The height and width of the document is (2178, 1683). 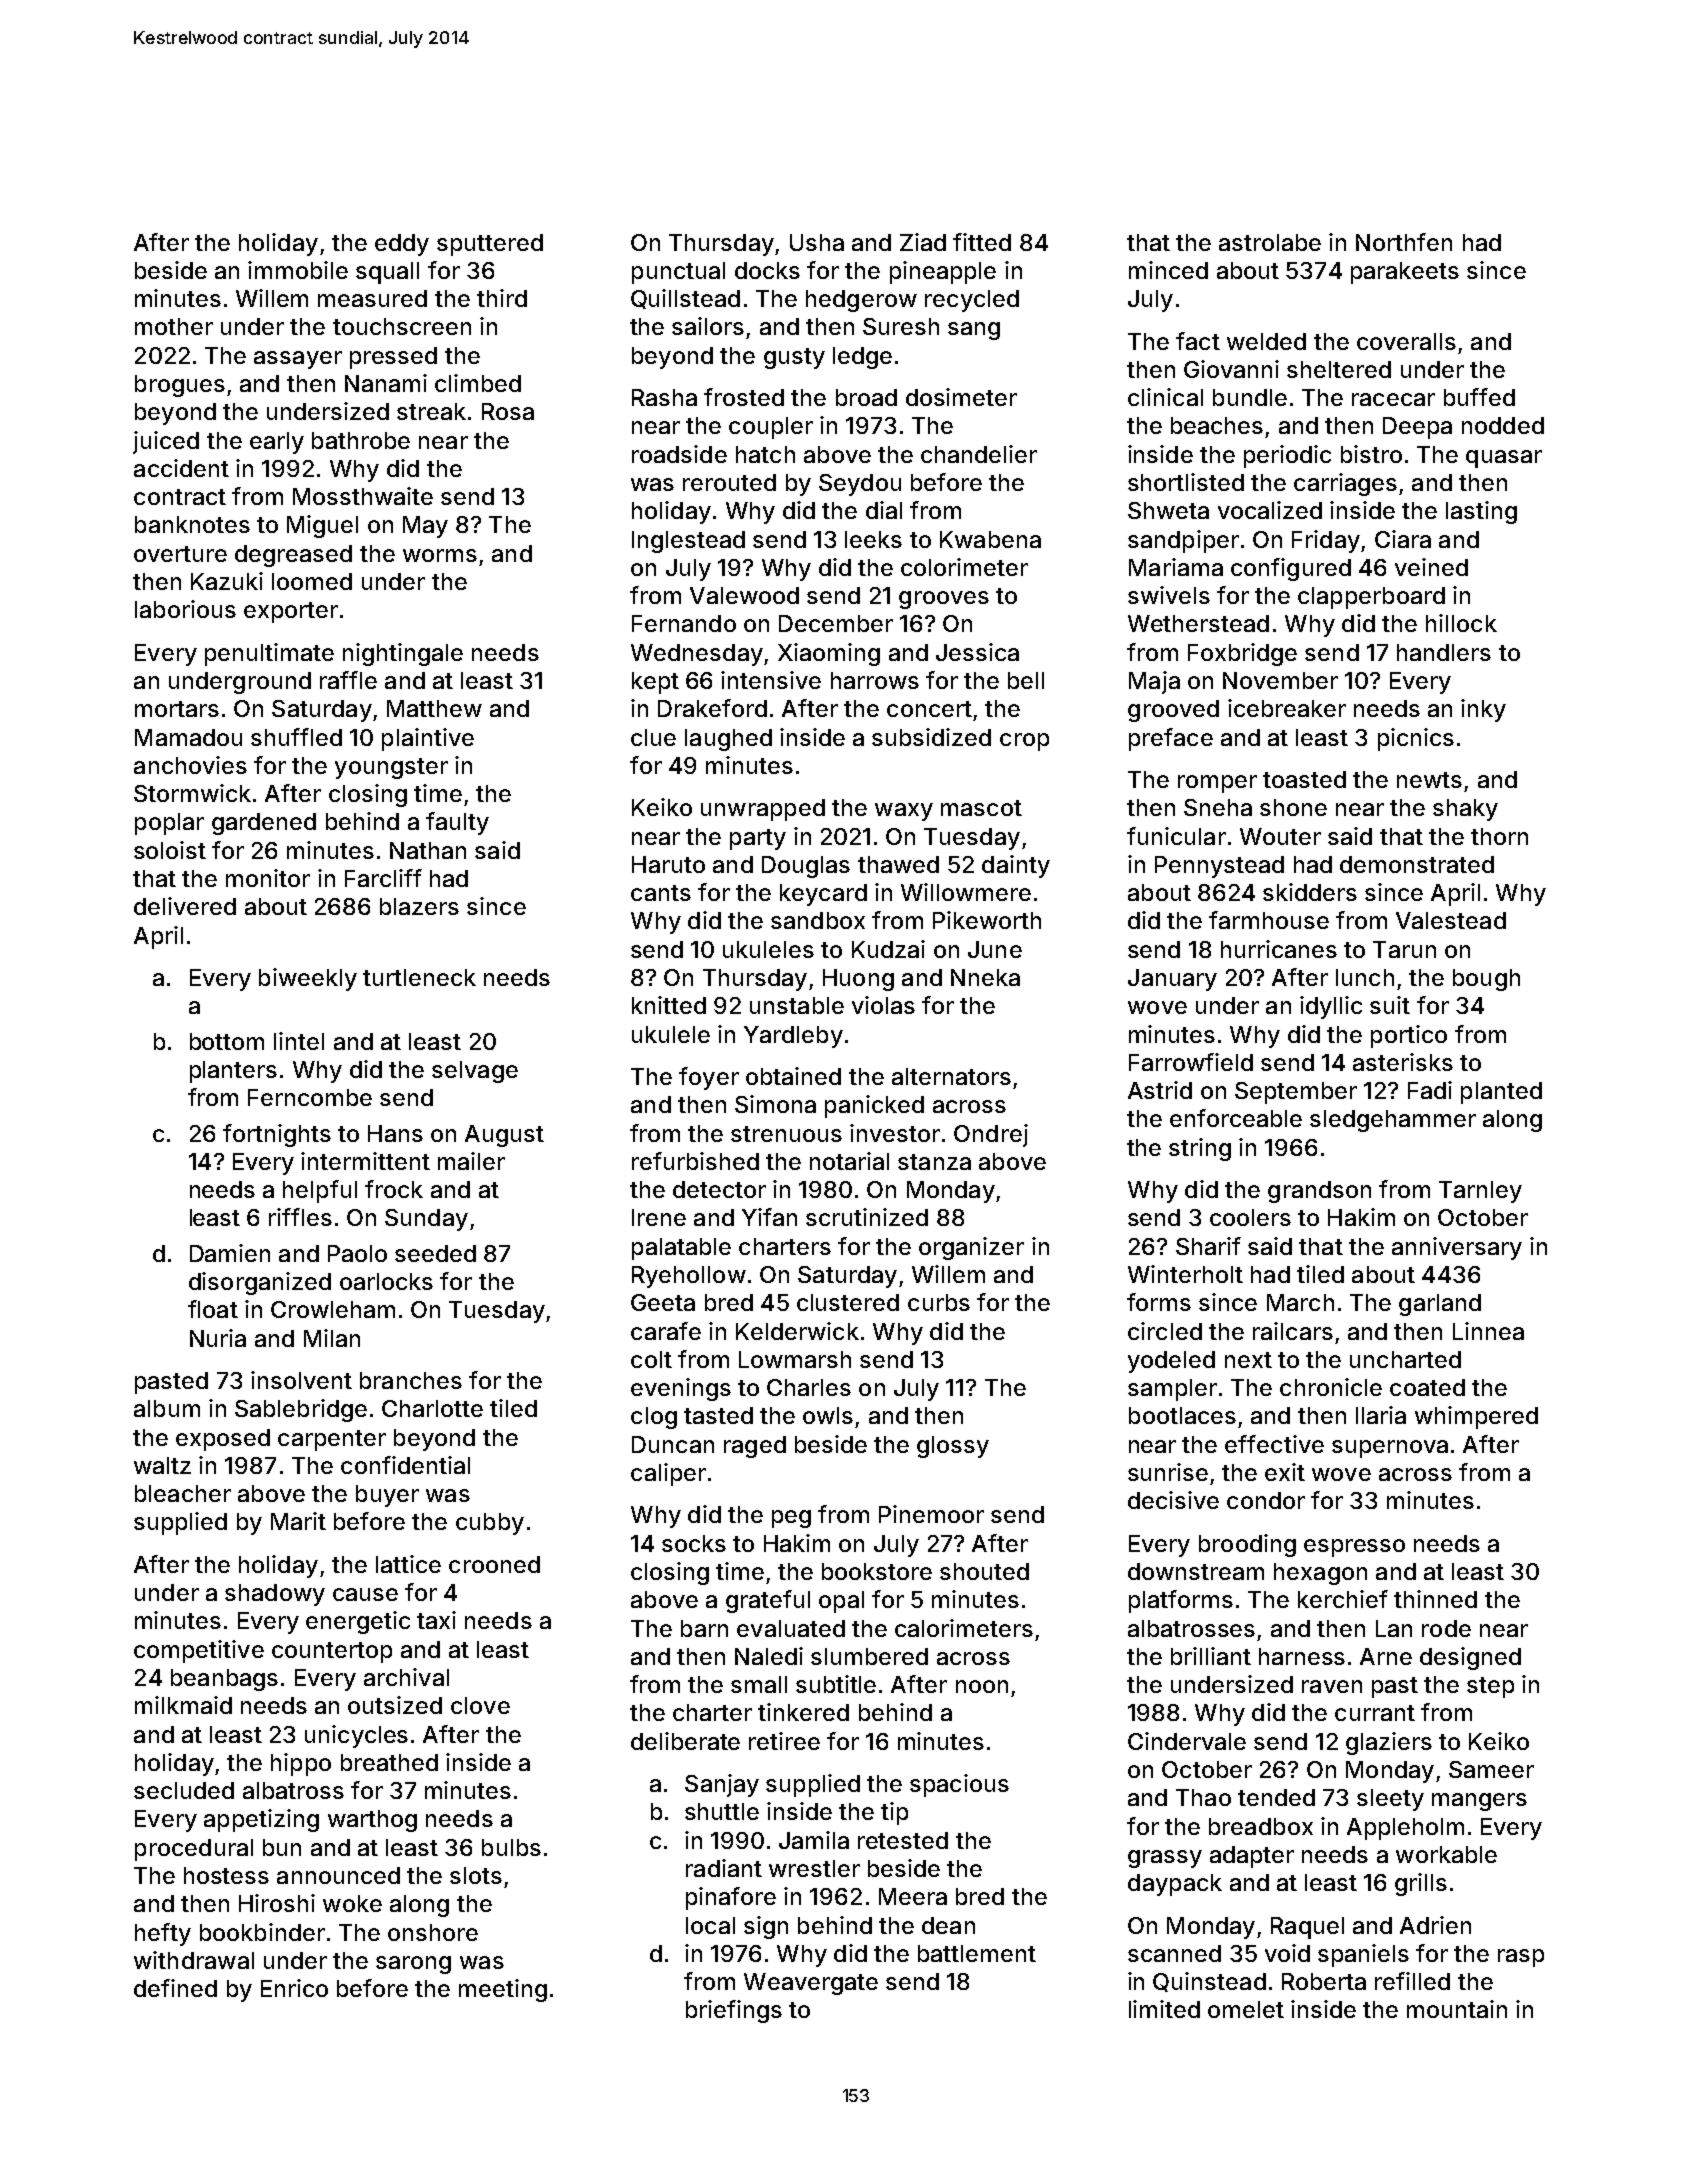 I want to click on romper, so click(x=1217, y=784).
